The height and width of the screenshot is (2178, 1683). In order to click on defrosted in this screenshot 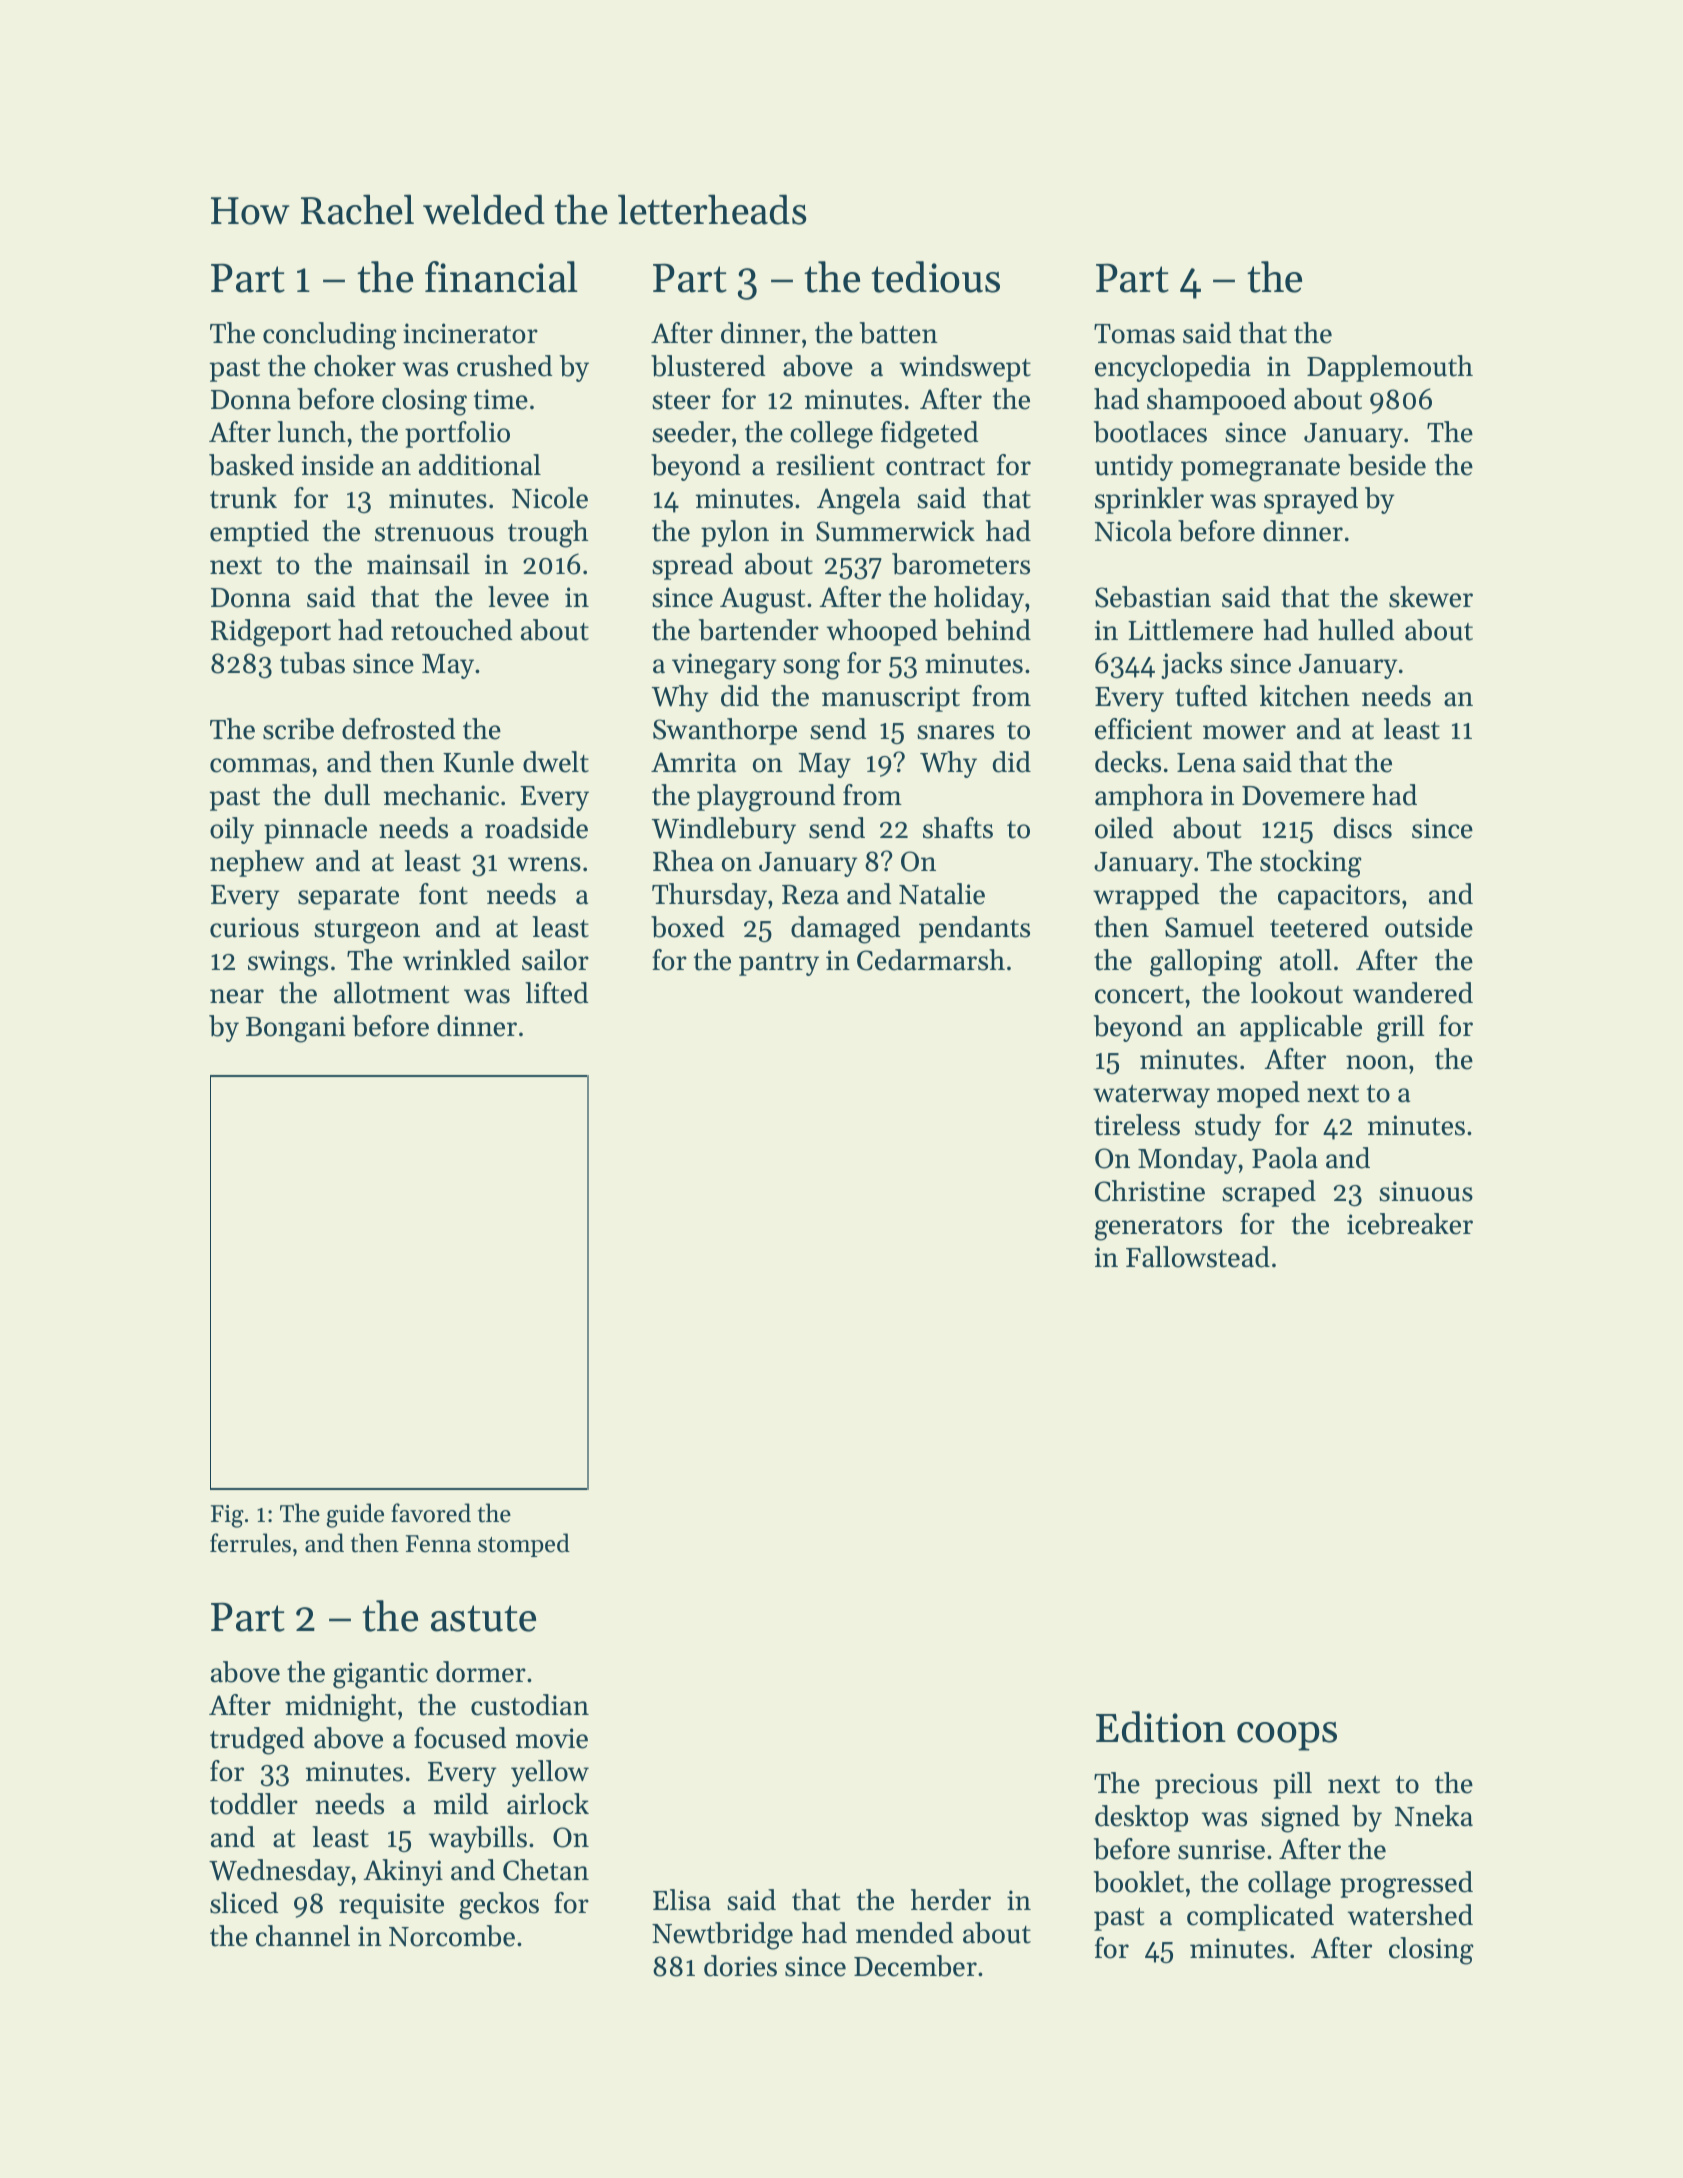, I will do `click(398, 729)`.
